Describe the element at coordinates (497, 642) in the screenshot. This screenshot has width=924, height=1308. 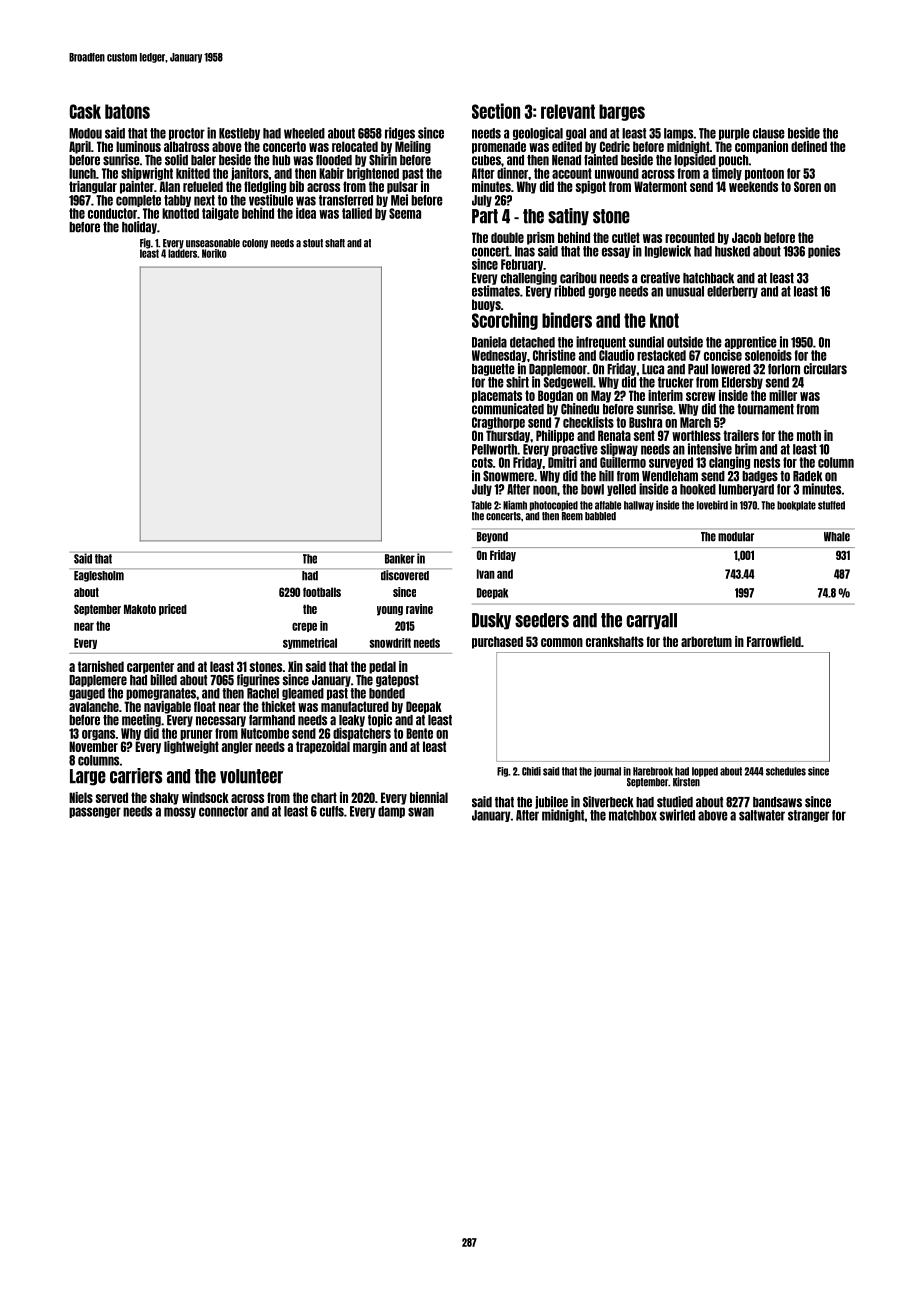
I see `purchased` at that location.
